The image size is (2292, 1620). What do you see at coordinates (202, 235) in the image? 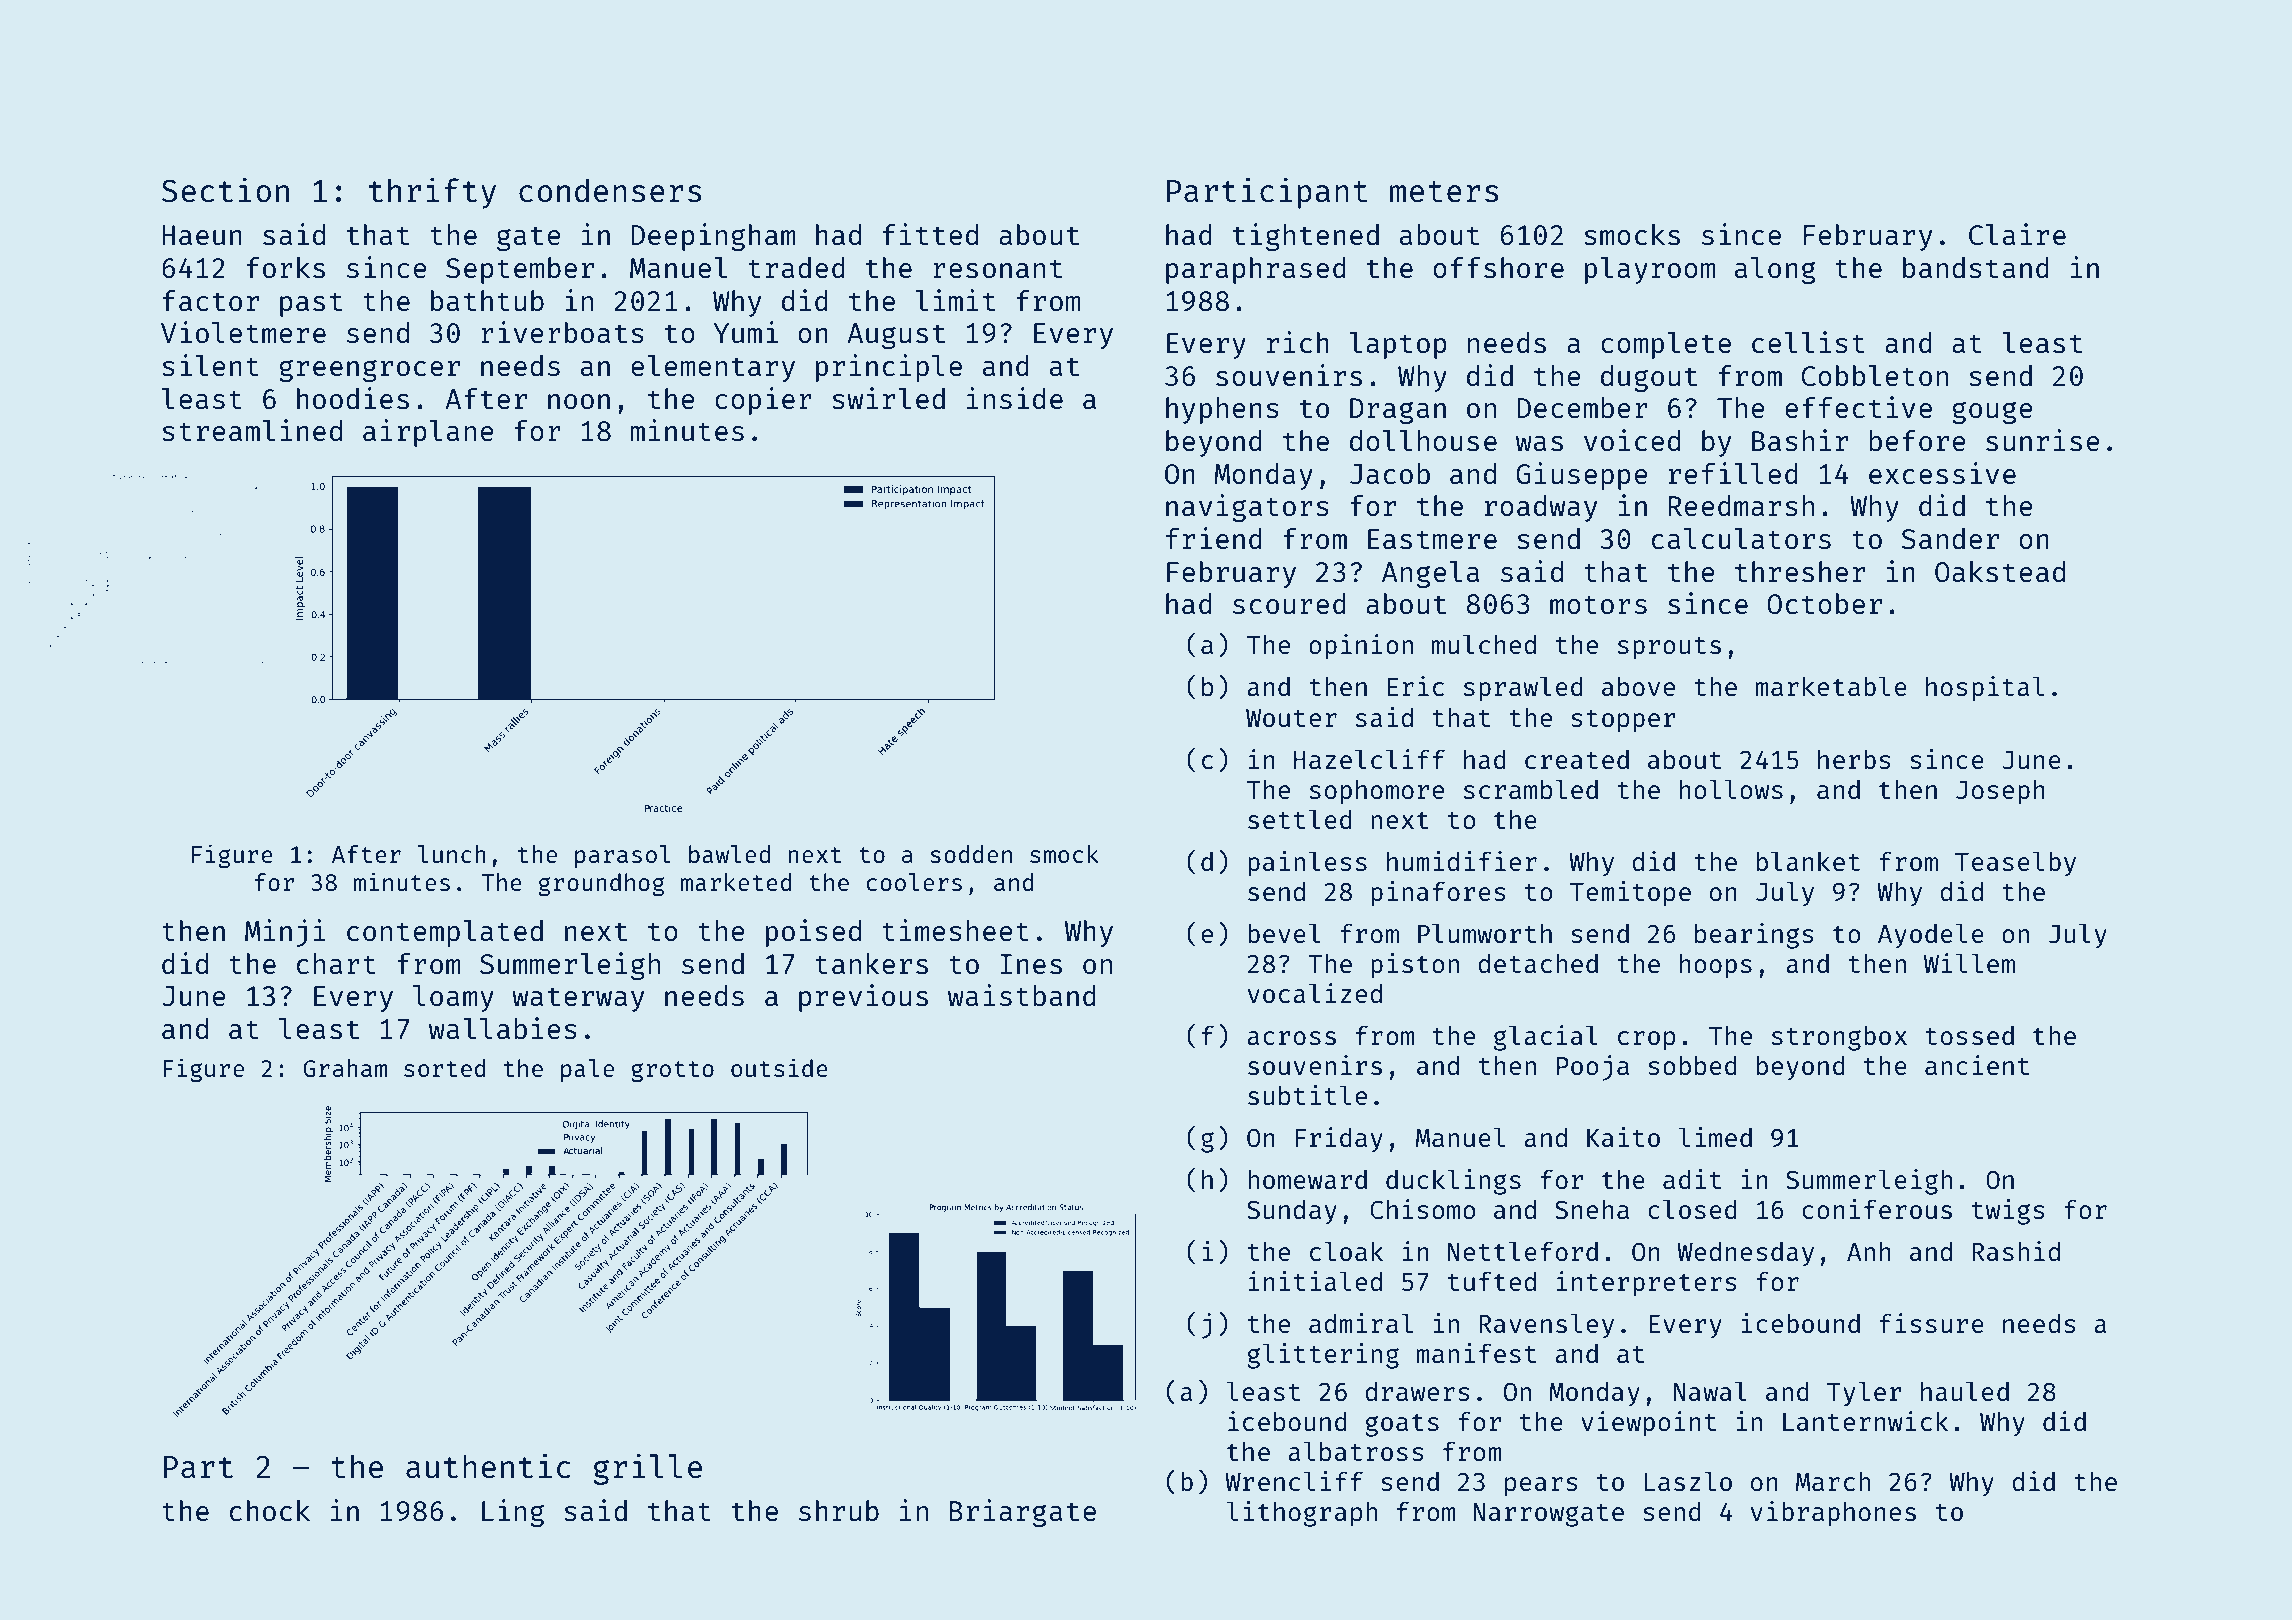
I see `Haeun` at bounding box center [202, 235].
